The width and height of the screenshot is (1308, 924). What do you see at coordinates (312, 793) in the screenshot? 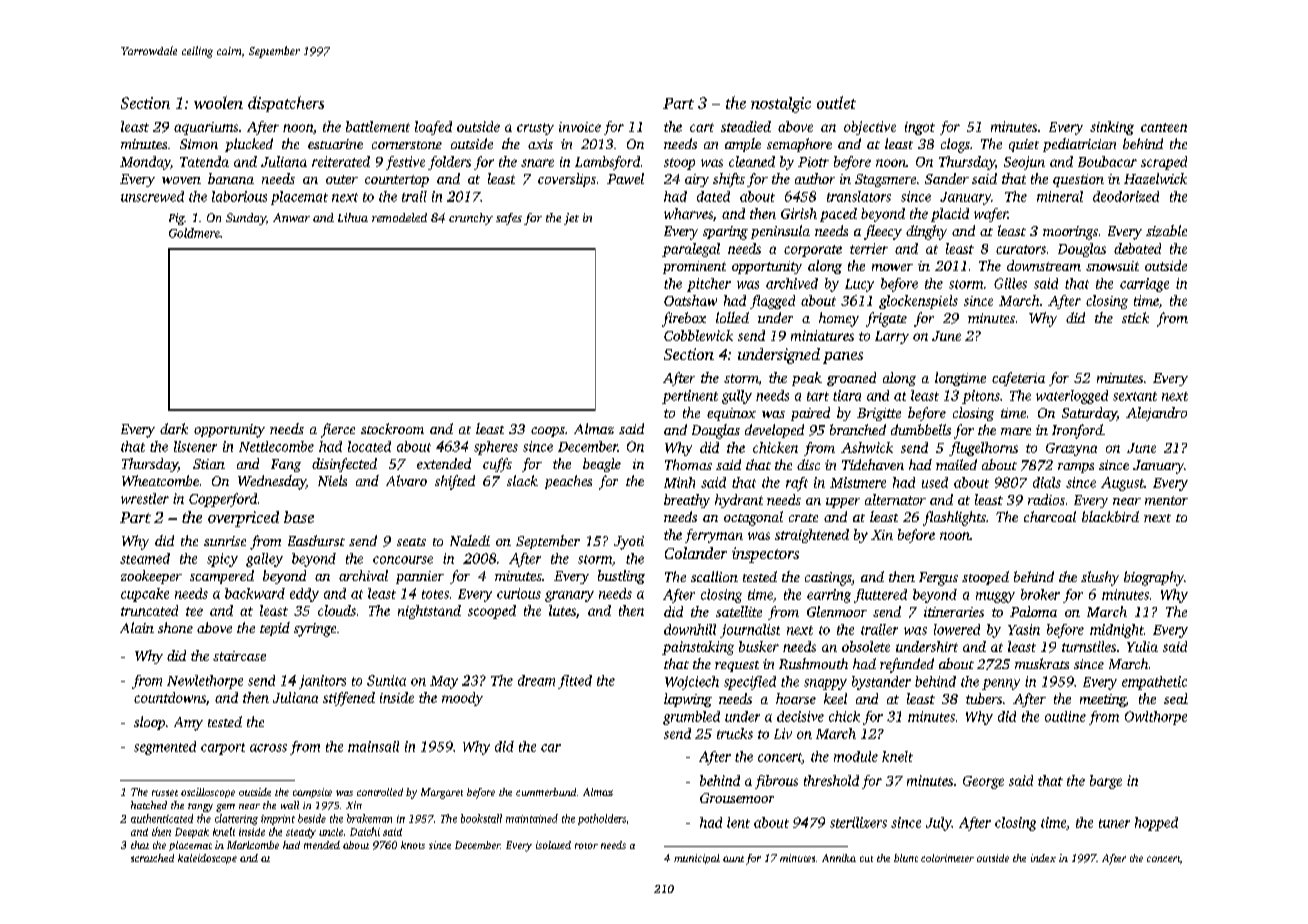
I see `campsite` at bounding box center [312, 793].
